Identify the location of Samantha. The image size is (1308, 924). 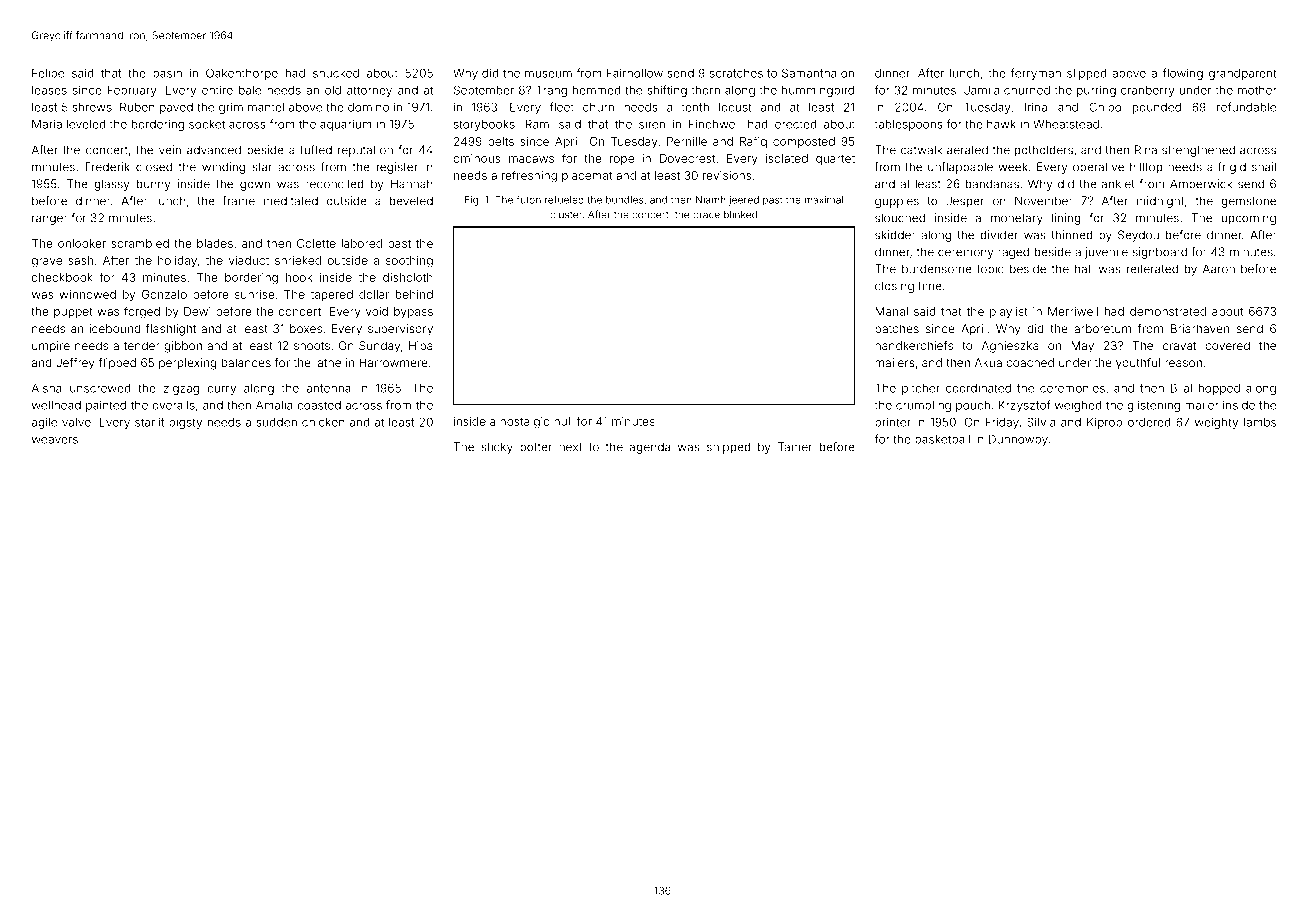
(809, 73).
